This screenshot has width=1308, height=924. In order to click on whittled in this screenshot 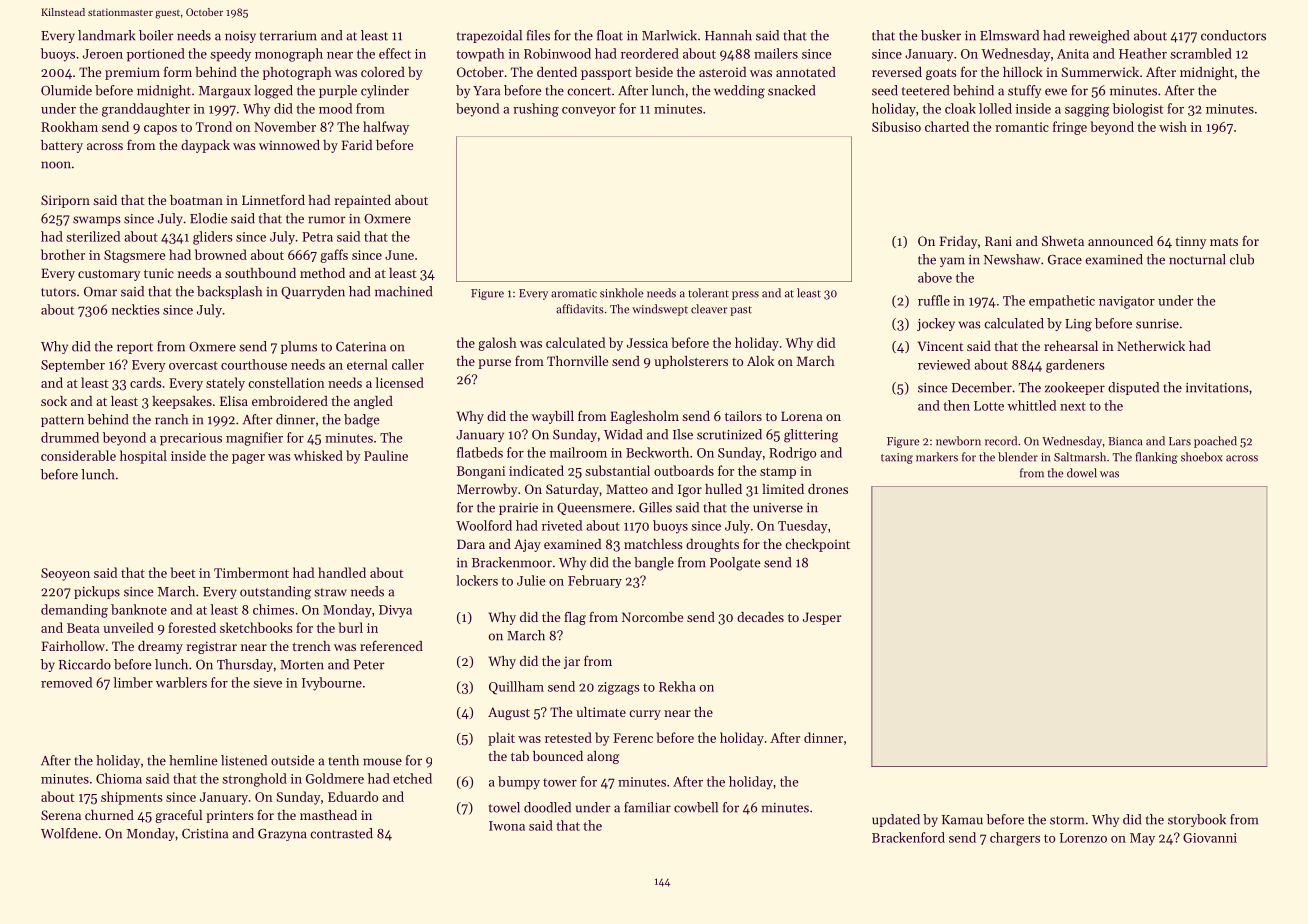, I will do `click(1031, 405)`.
